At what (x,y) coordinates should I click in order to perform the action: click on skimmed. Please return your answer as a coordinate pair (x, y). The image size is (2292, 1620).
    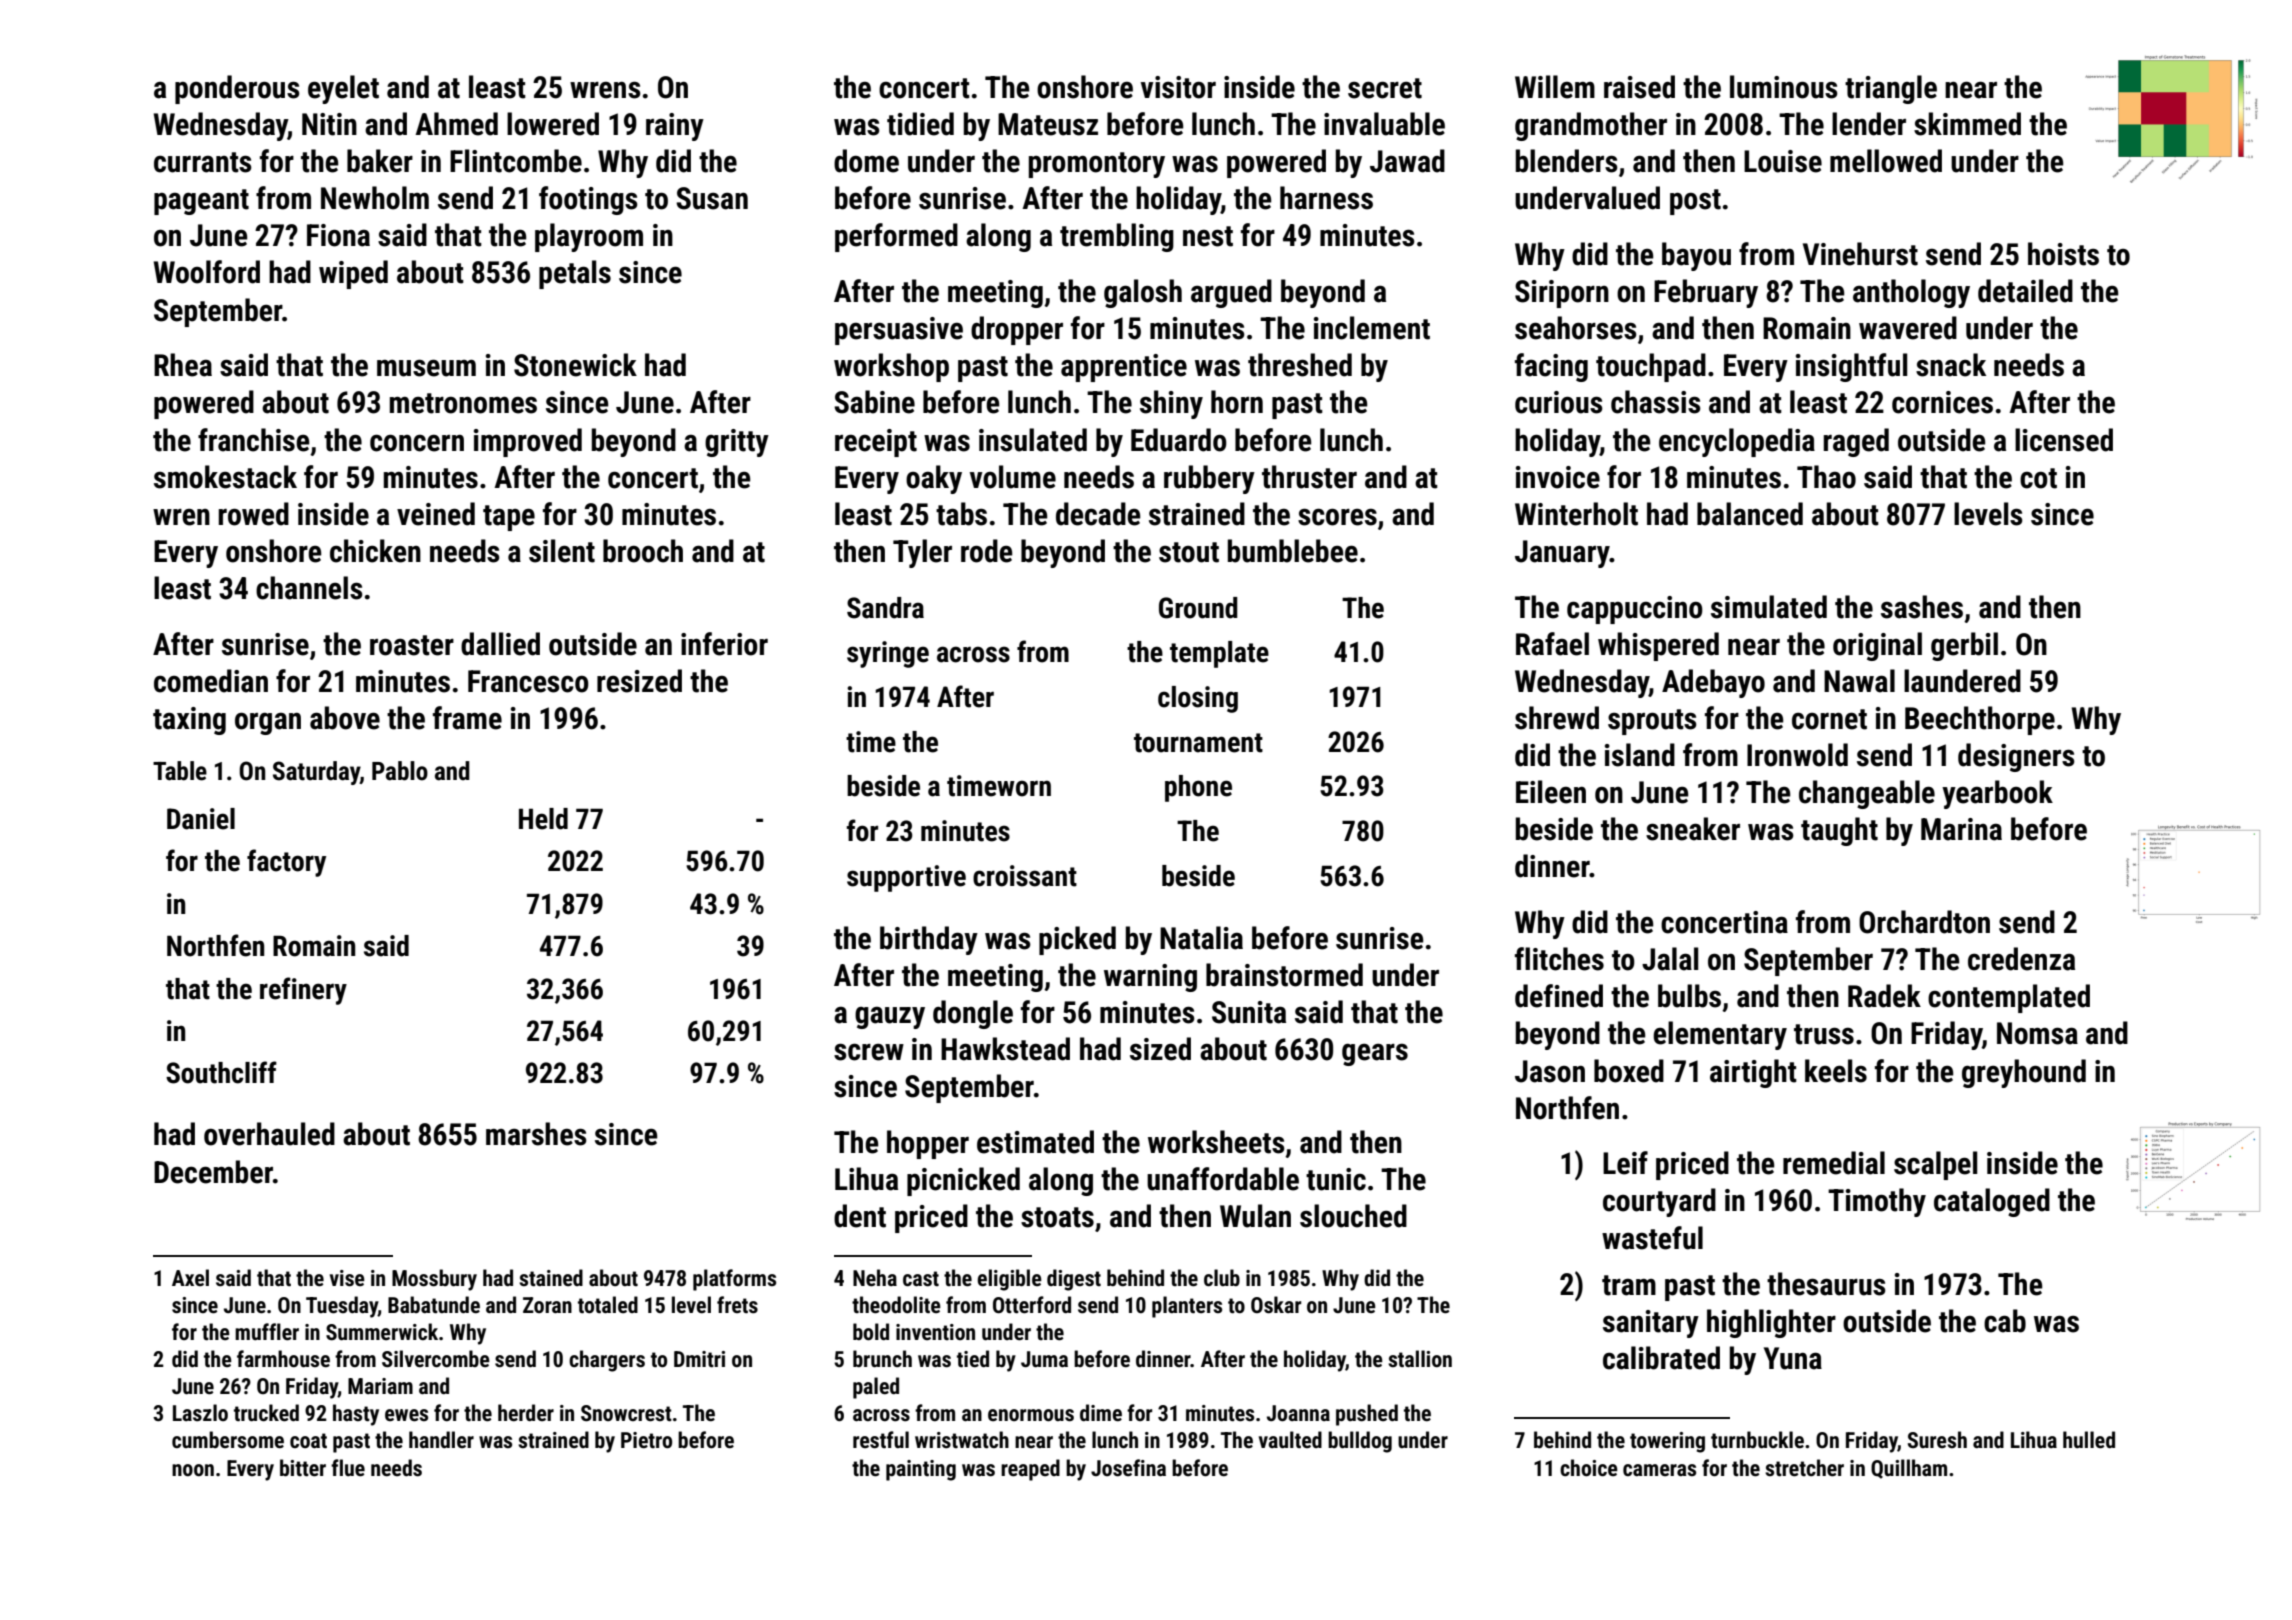
    Looking at the image, I should click on (1967, 124).
